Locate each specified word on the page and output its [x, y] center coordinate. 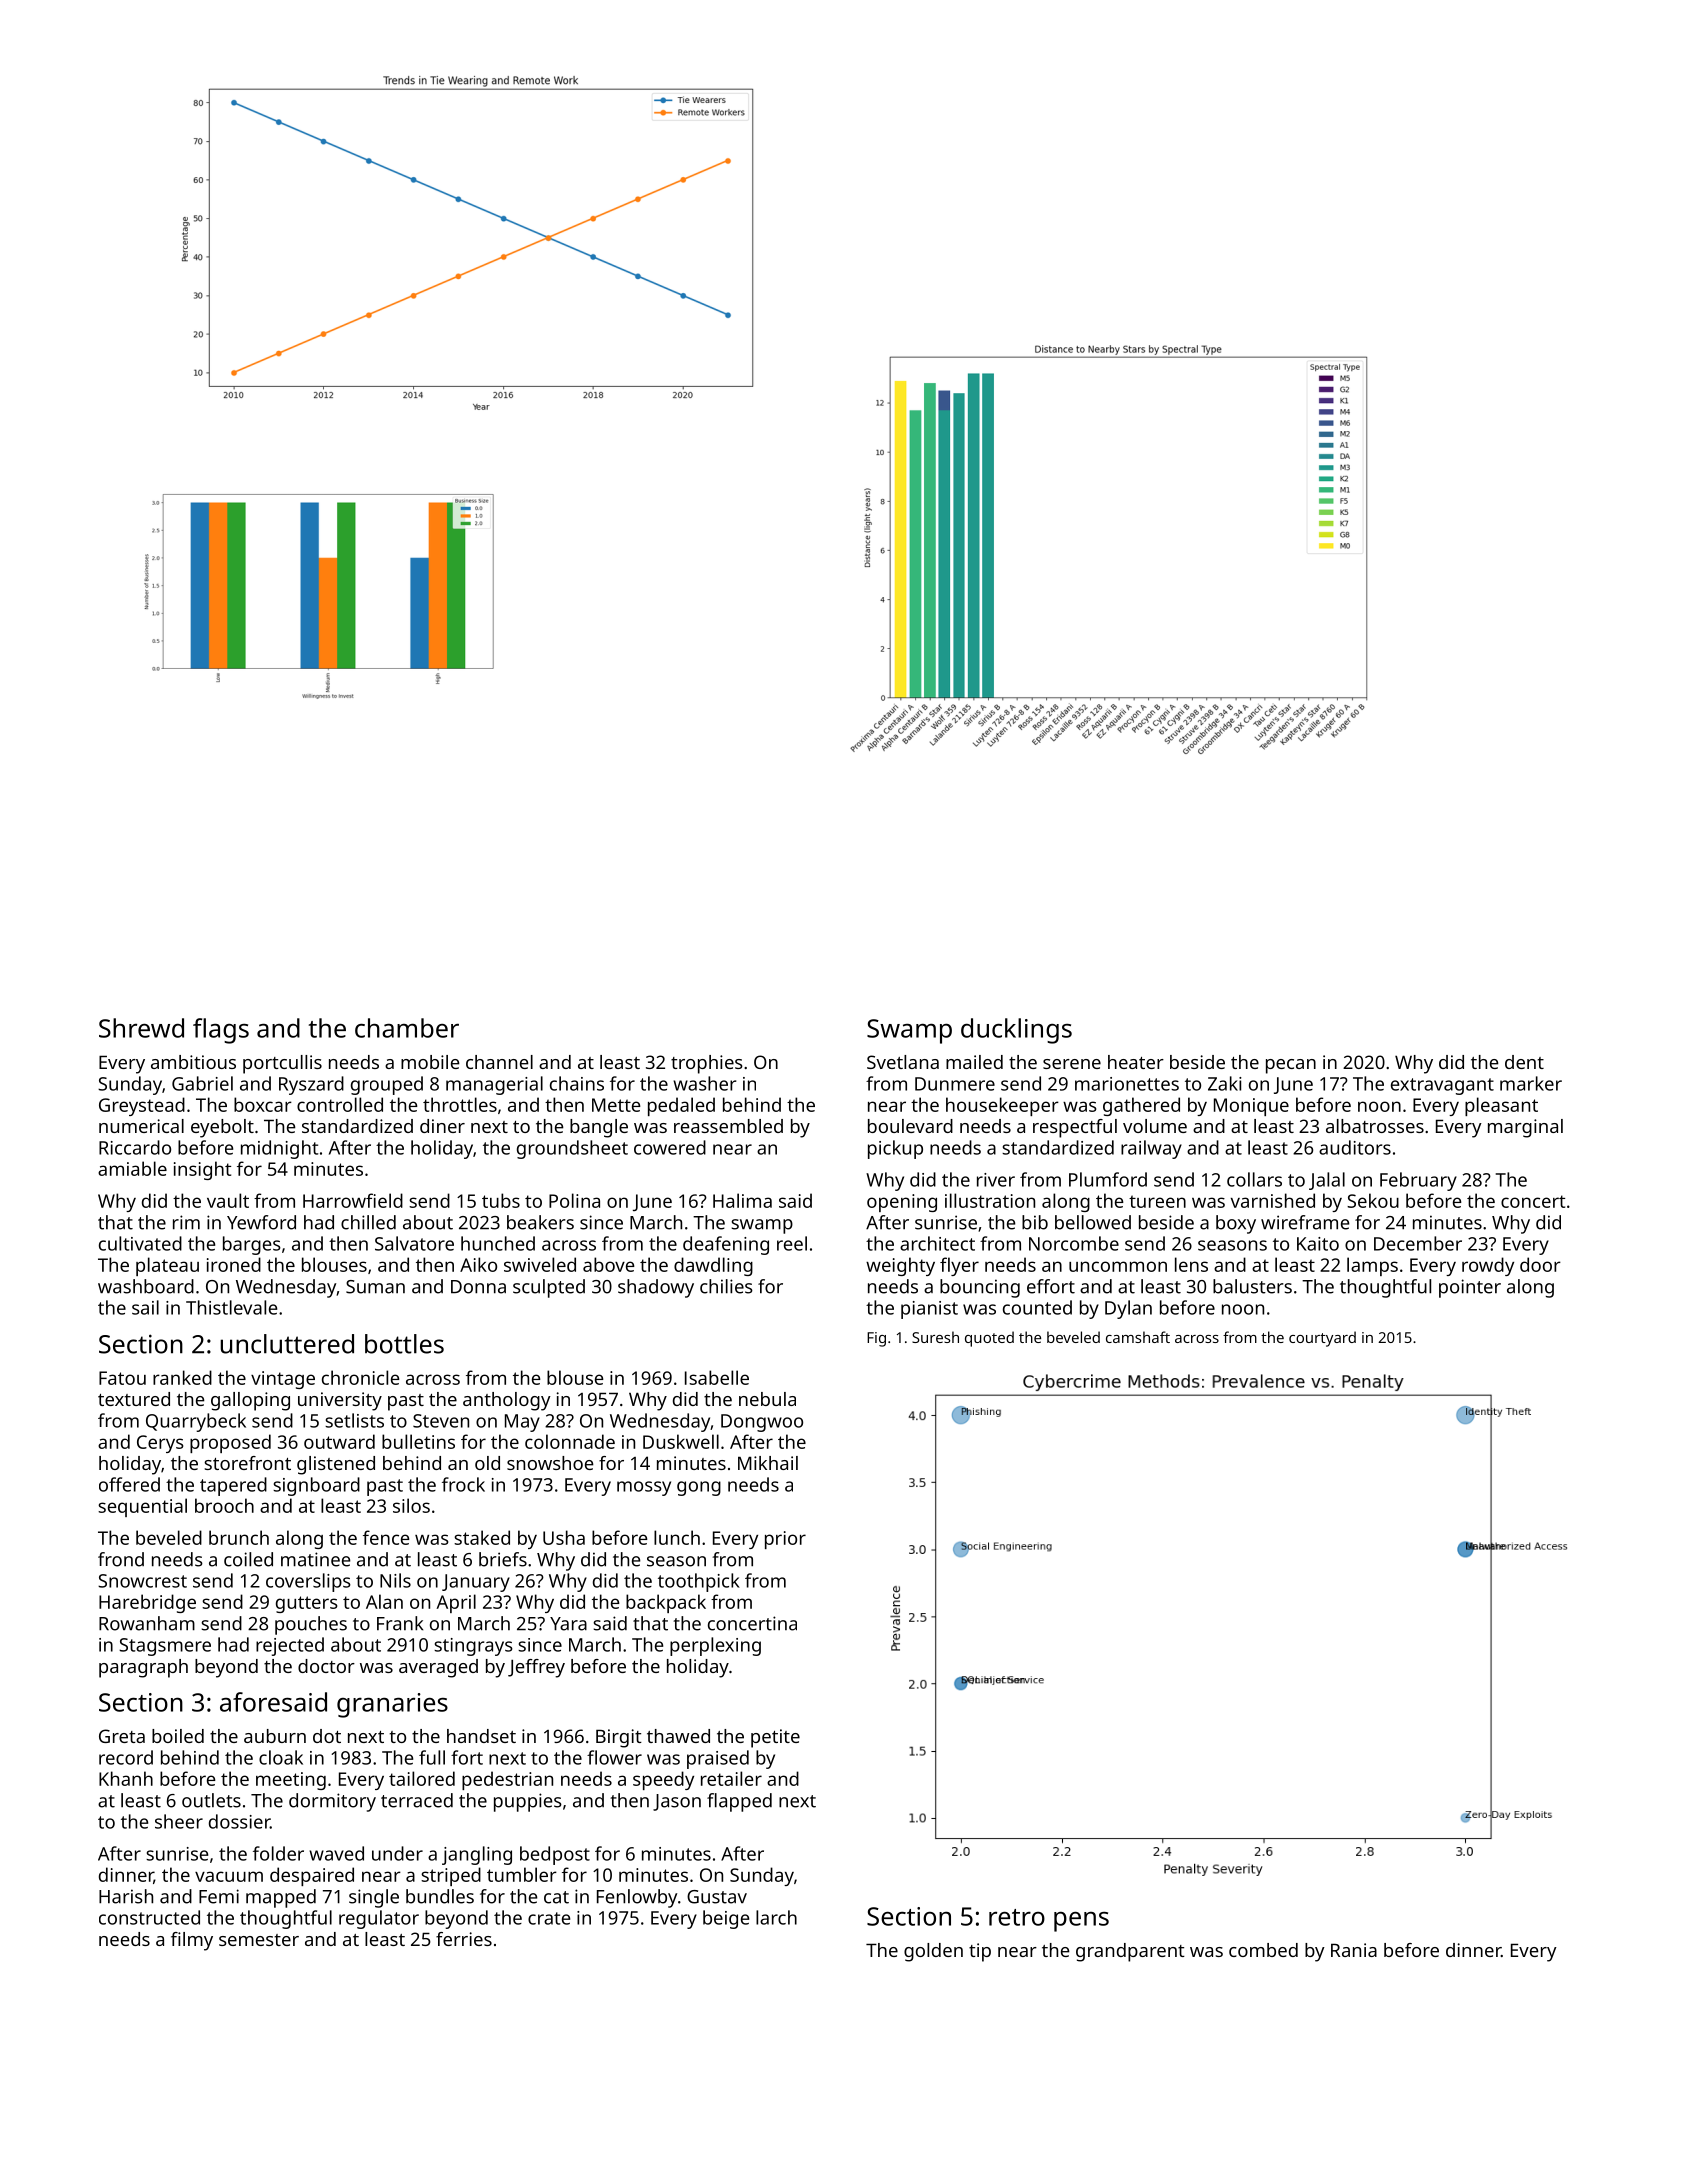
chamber [407, 1028]
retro [1017, 1917]
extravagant [1442, 1086]
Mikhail [768, 1463]
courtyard [1322, 1339]
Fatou [122, 1378]
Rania [1354, 1950]
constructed [149, 1917]
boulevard [910, 1126]
